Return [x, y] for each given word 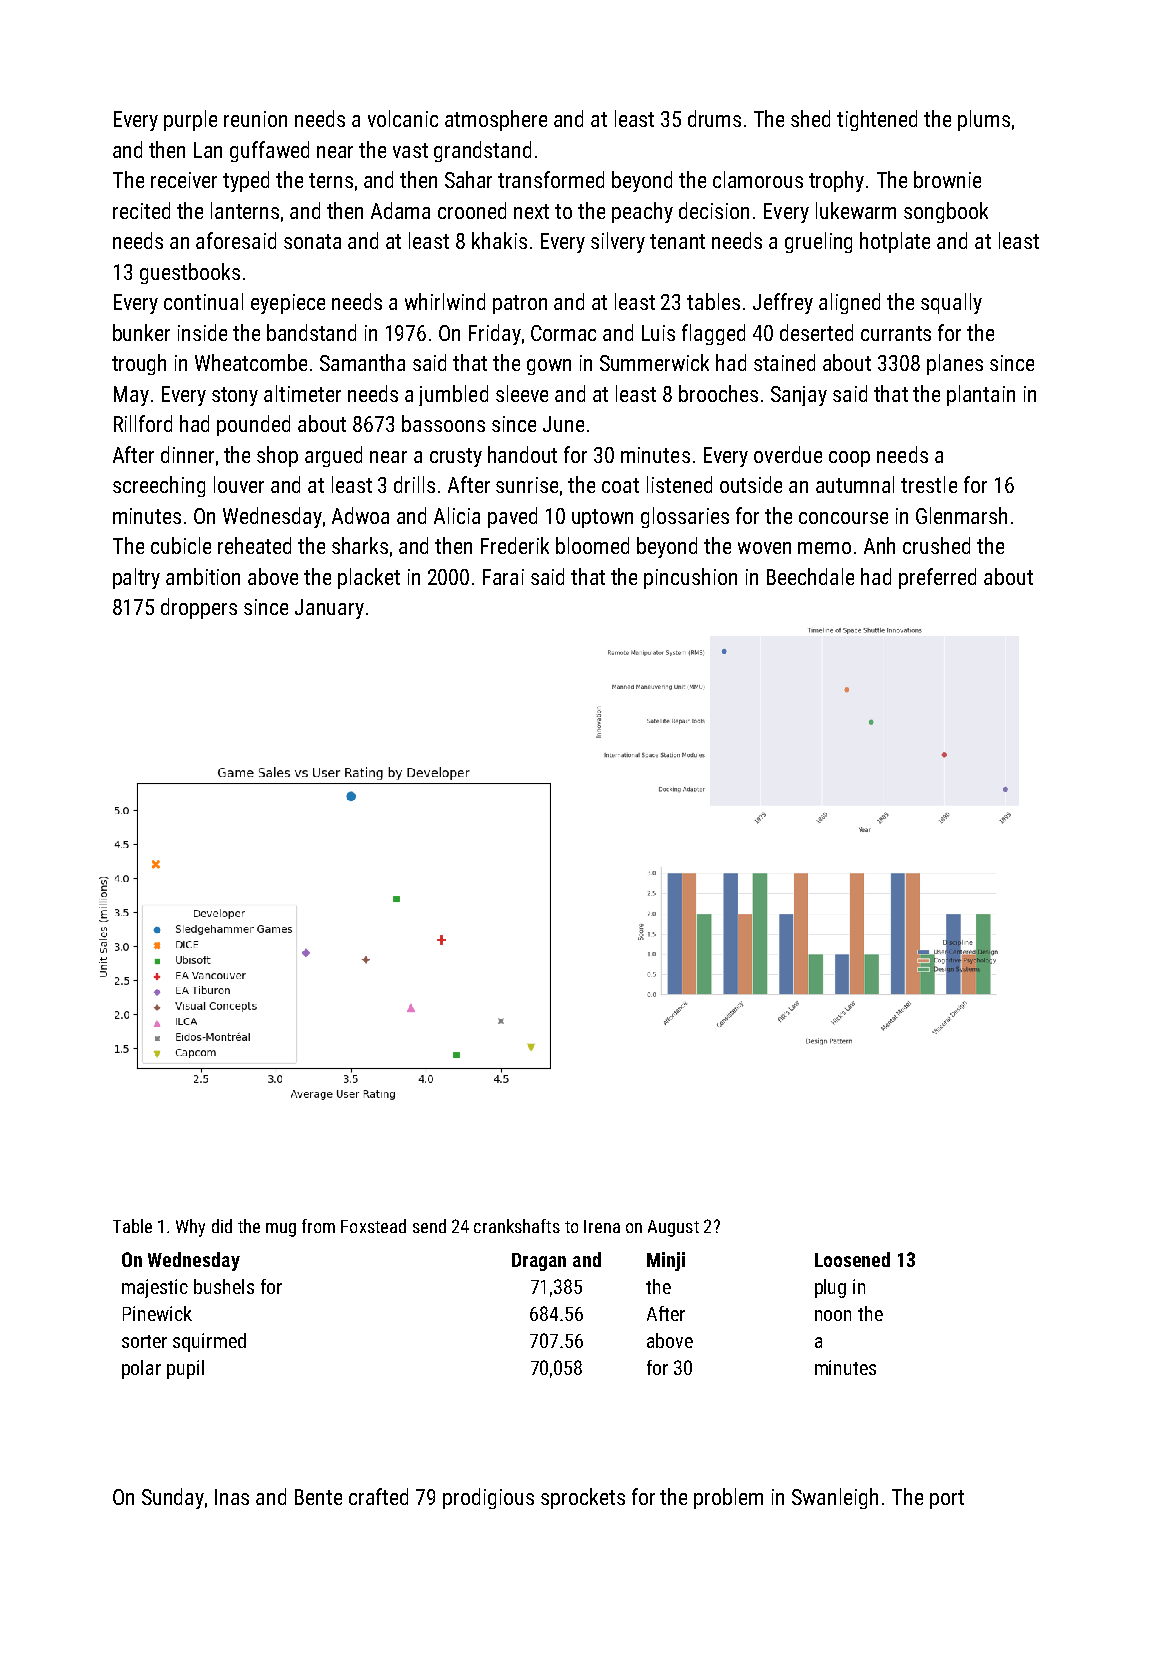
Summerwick [654, 362]
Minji [666, 1261]
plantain [981, 395]
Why [190, 1228]
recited [141, 210]
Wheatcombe [251, 362]
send [429, 1226]
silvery [618, 242]
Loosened [852, 1259]
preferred [937, 578]
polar [141, 1369]
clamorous [758, 179]
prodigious [488, 1498]
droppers [199, 608]
